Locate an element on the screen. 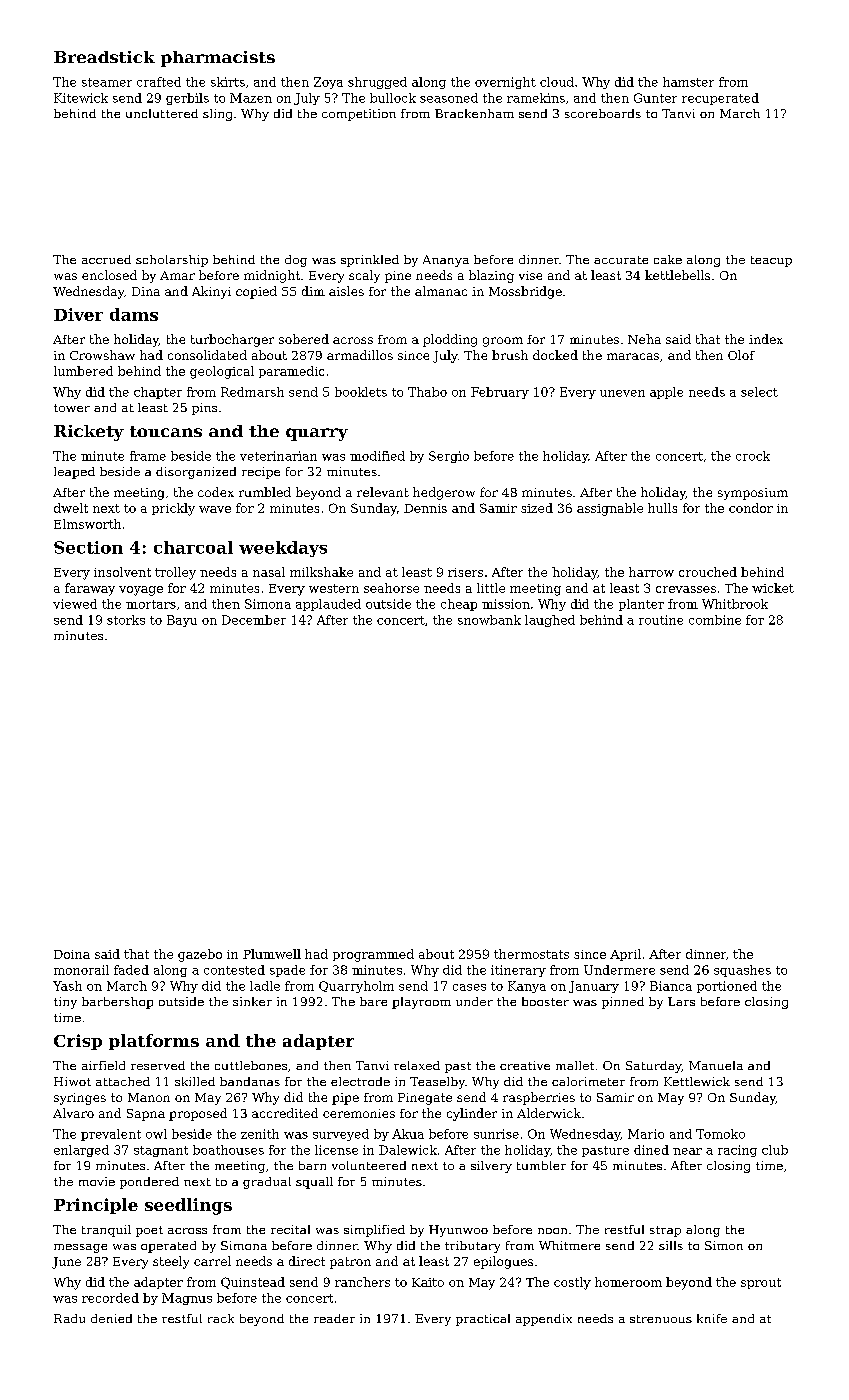 This screenshot has width=849, height=1400. planter is located at coordinates (641, 605).
